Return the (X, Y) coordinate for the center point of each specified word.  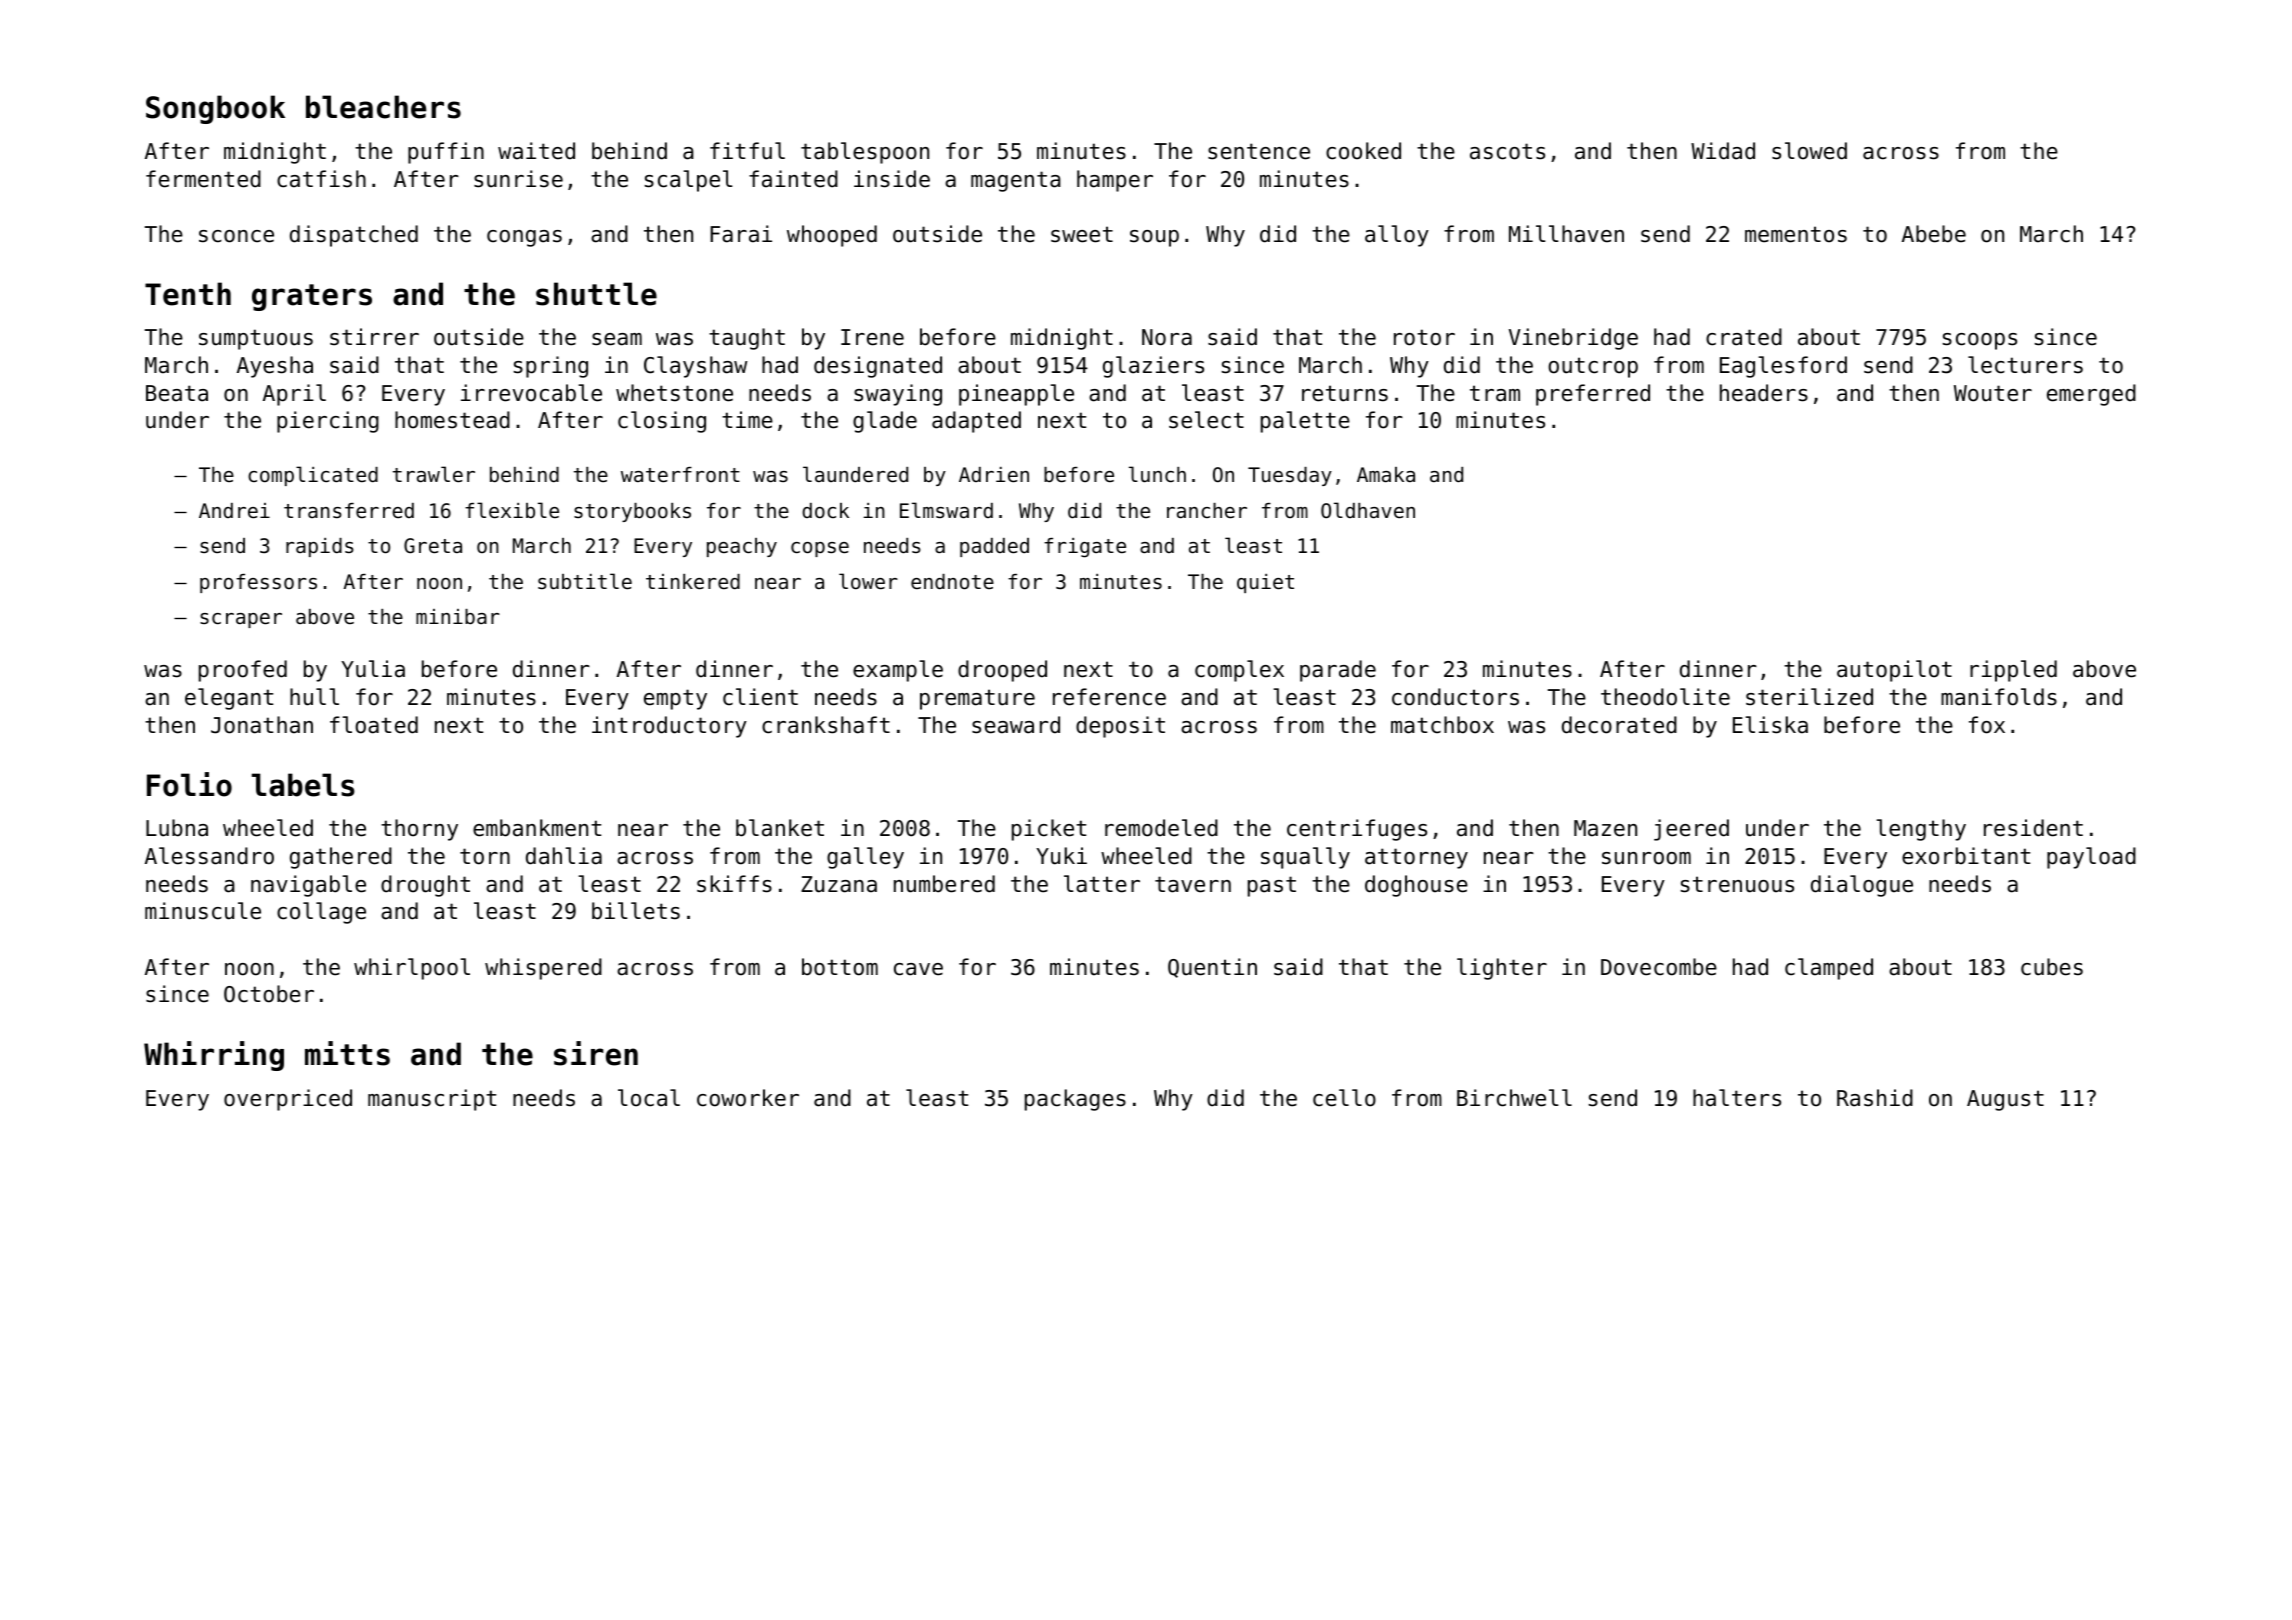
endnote (952, 582)
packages (1075, 1100)
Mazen (1605, 828)
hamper (1115, 181)
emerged (2091, 395)
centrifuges (1357, 830)
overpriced (288, 1100)
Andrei (234, 511)
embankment (537, 828)
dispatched (354, 236)
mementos (1796, 234)
